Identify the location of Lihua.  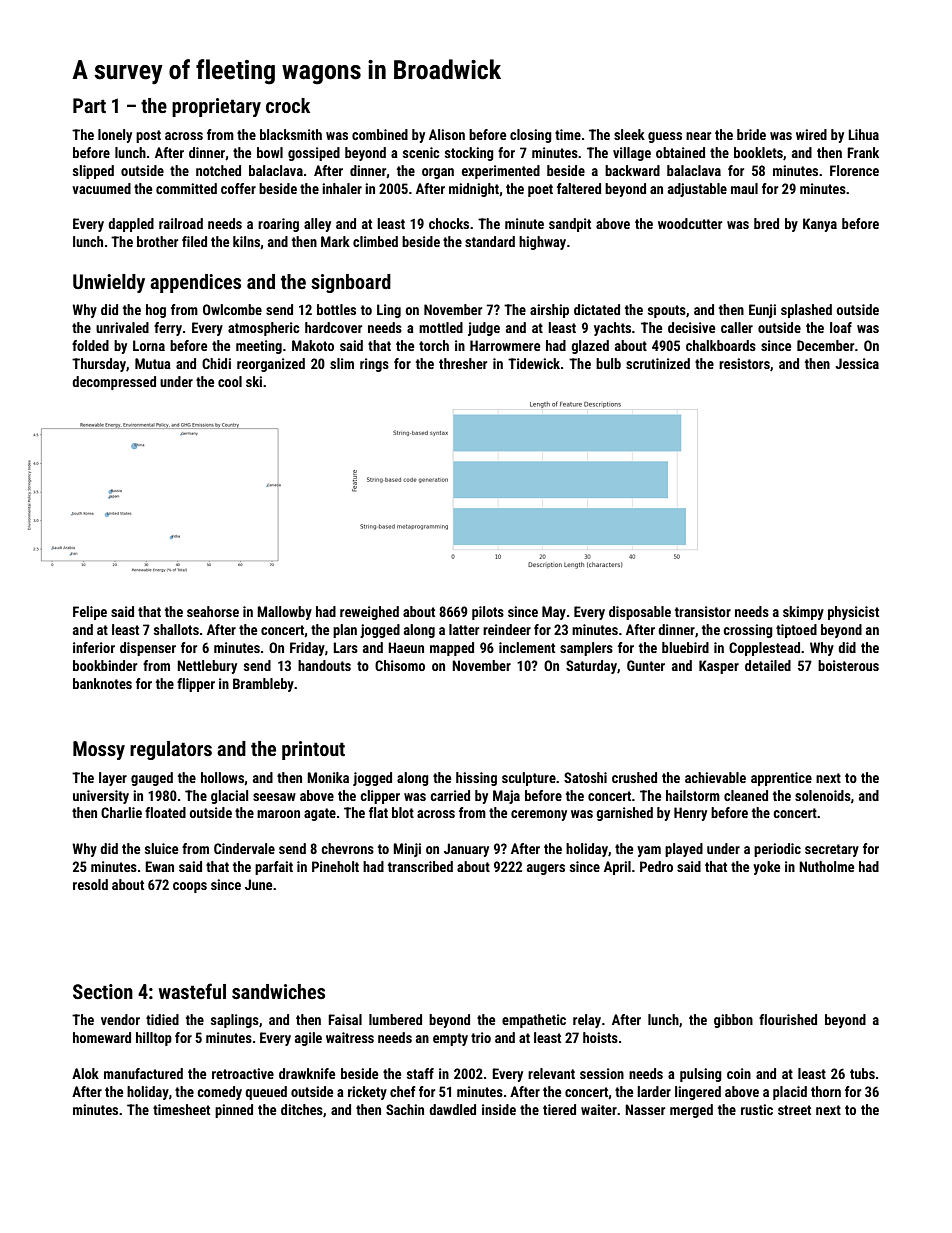
(863, 134).
